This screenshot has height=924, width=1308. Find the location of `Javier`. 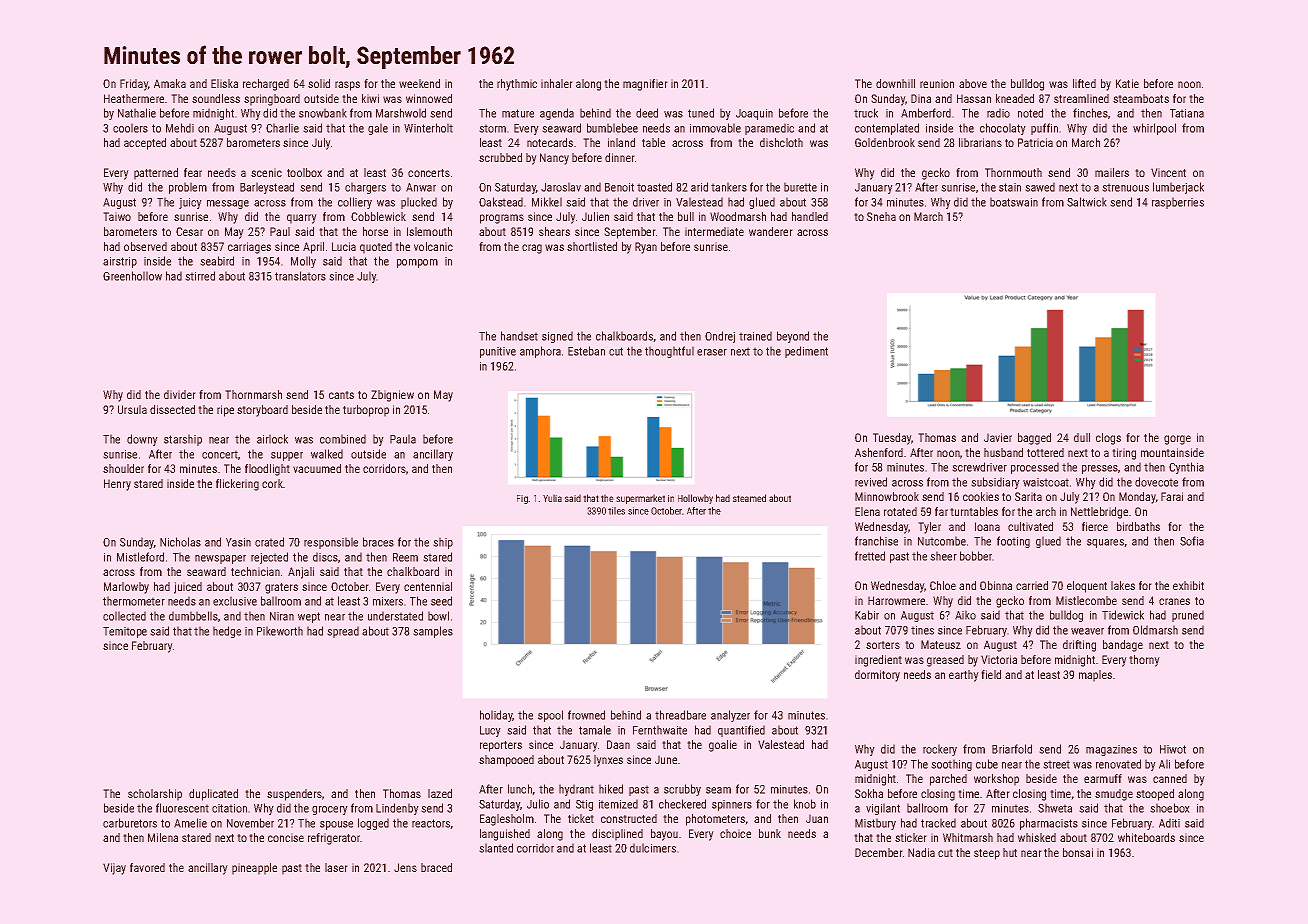

Javier is located at coordinates (998, 437).
